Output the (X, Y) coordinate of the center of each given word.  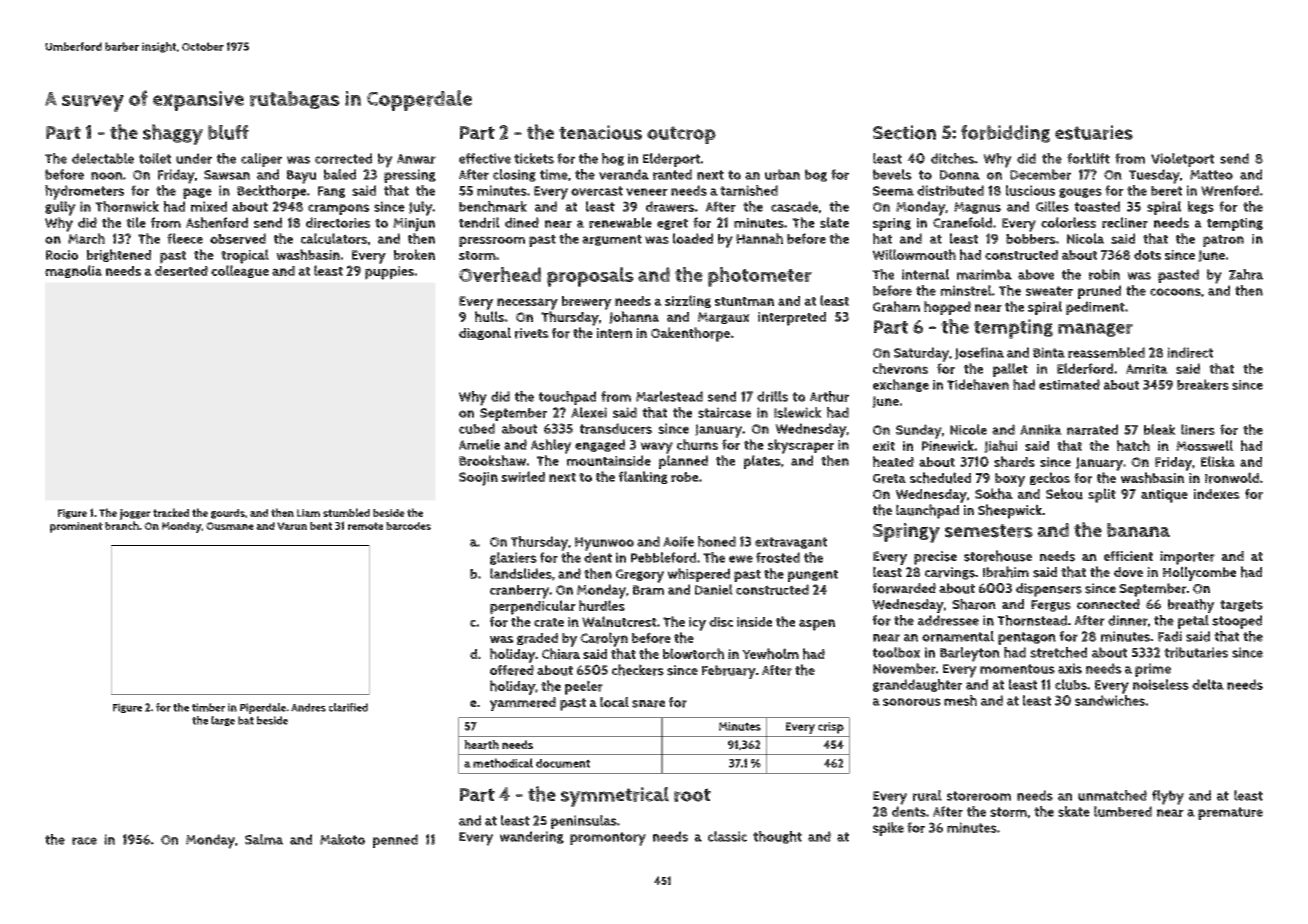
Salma (264, 839)
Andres (308, 707)
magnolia (73, 271)
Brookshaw (492, 460)
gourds (228, 514)
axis (1070, 668)
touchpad (567, 398)
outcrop (681, 135)
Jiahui (1000, 446)
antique (1164, 496)
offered (512, 670)
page (197, 193)
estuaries (1094, 132)
